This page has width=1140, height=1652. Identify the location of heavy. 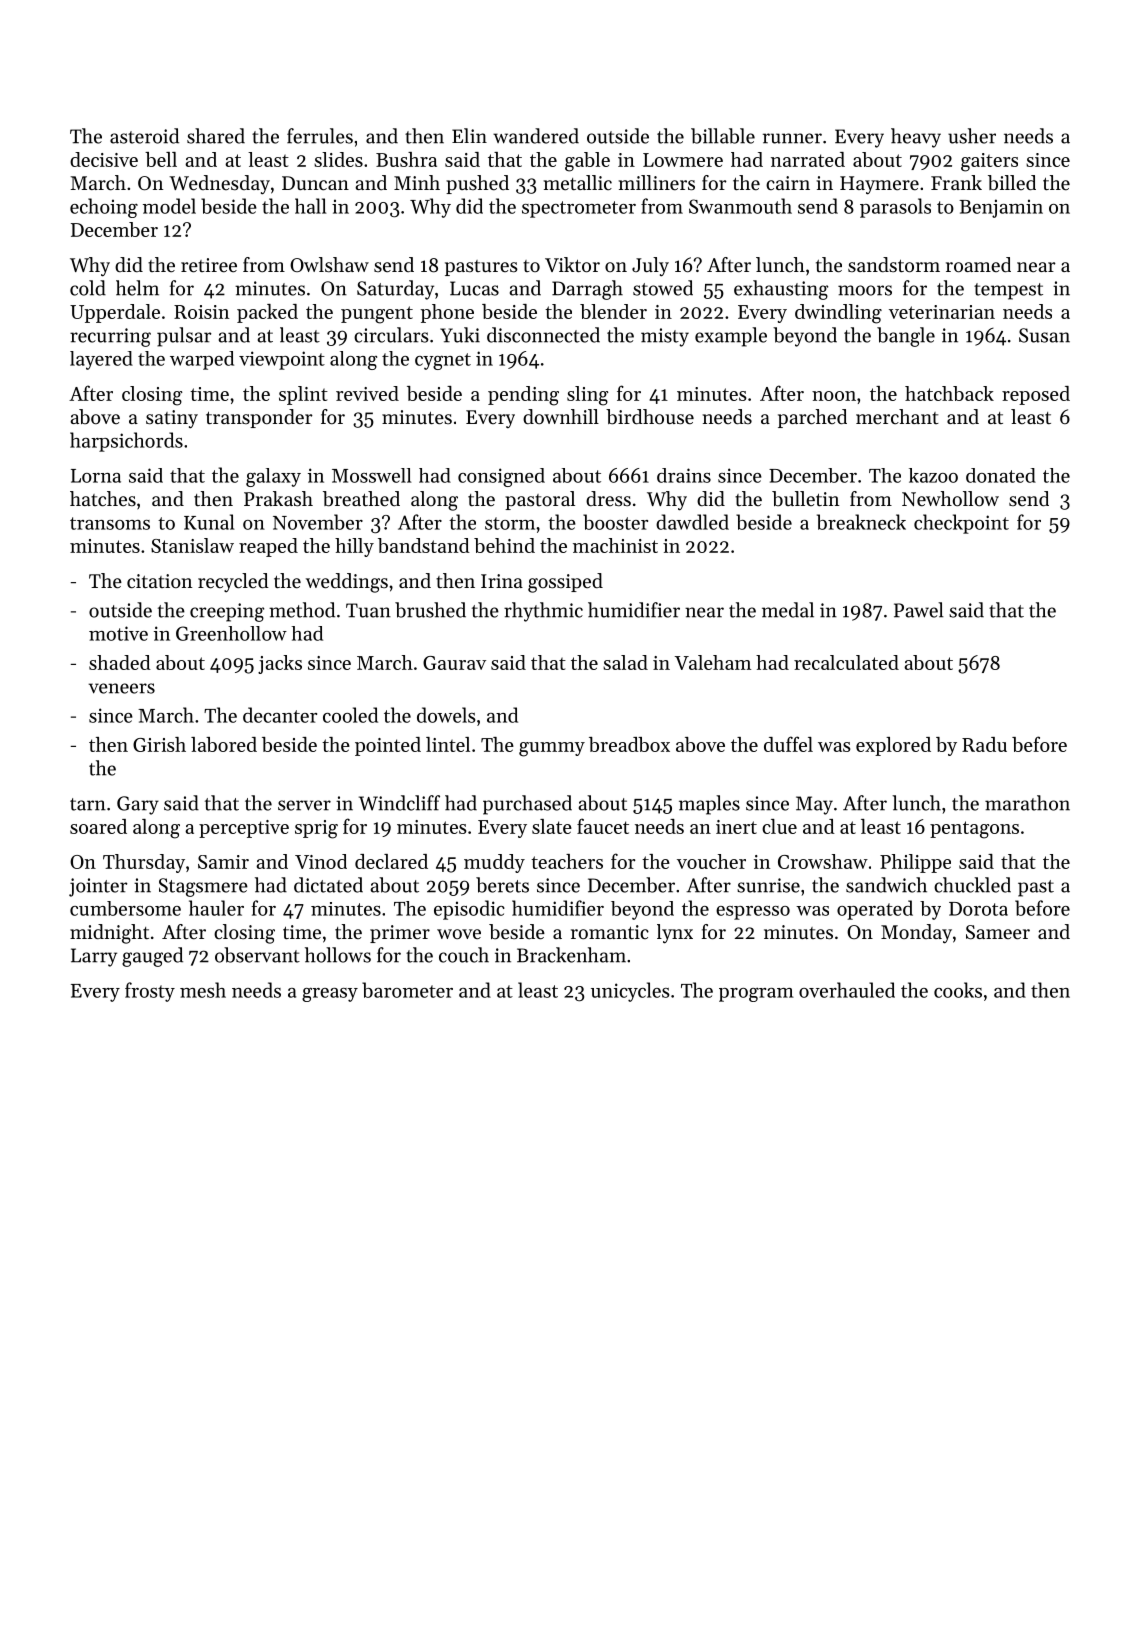
(916, 138).
